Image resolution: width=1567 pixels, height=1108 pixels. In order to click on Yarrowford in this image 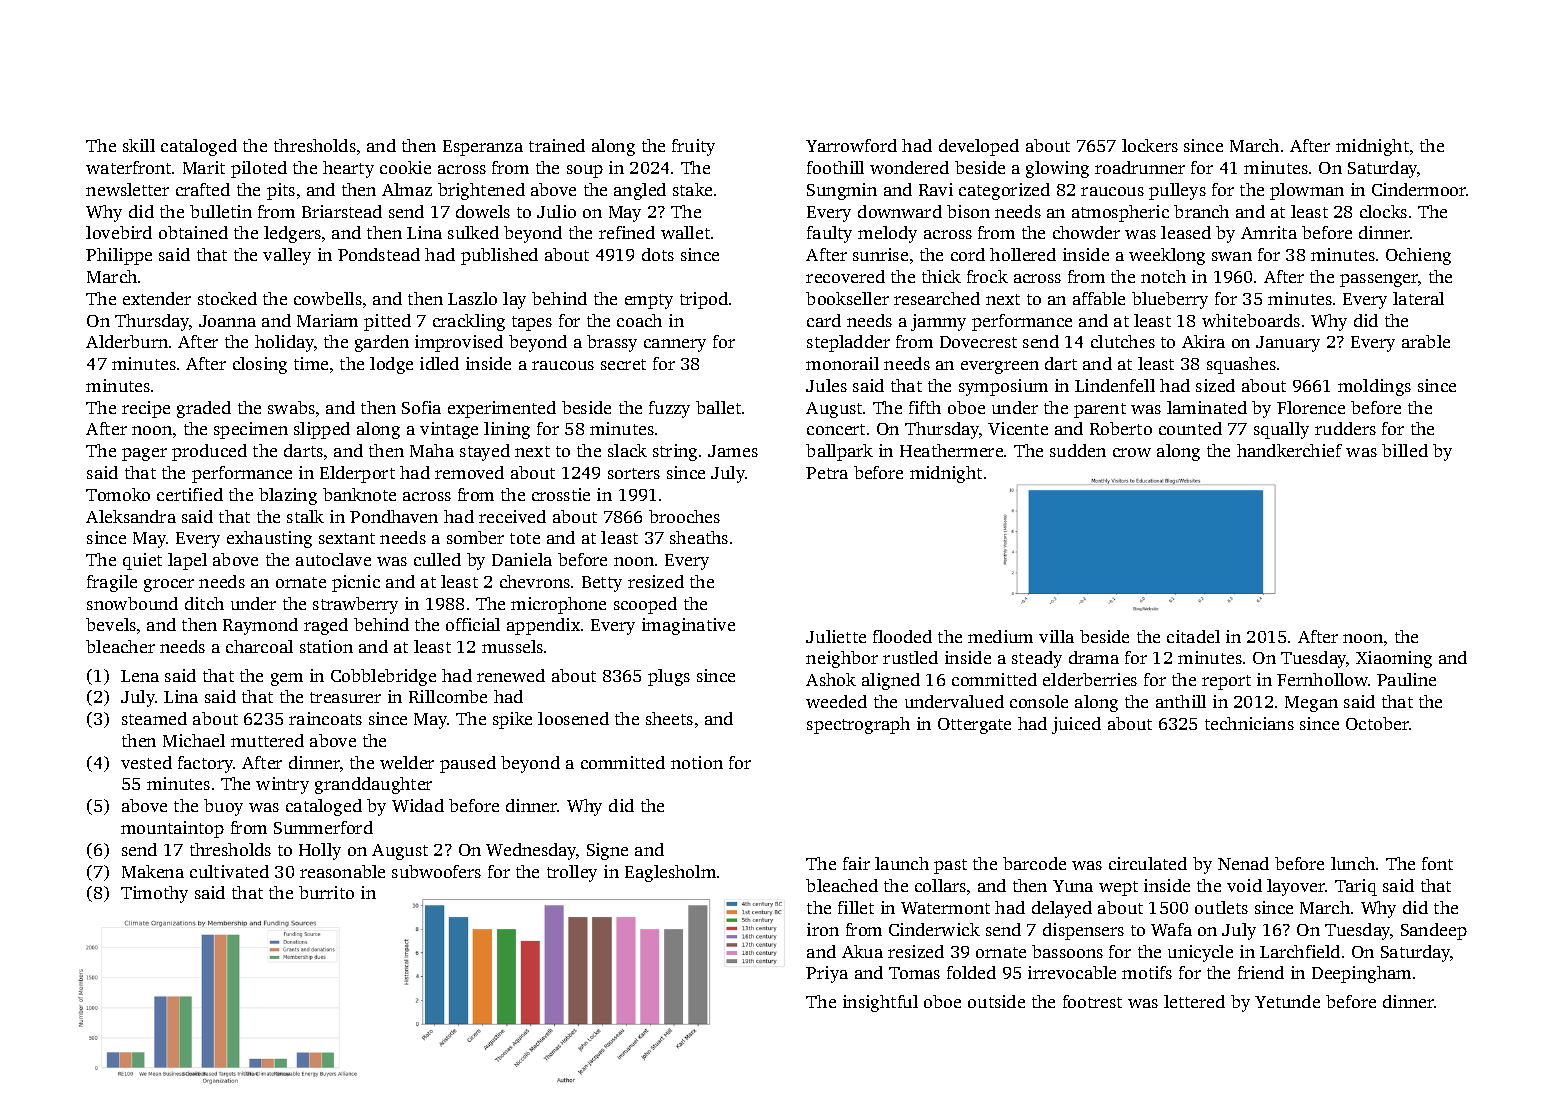, I will do `click(851, 145)`.
